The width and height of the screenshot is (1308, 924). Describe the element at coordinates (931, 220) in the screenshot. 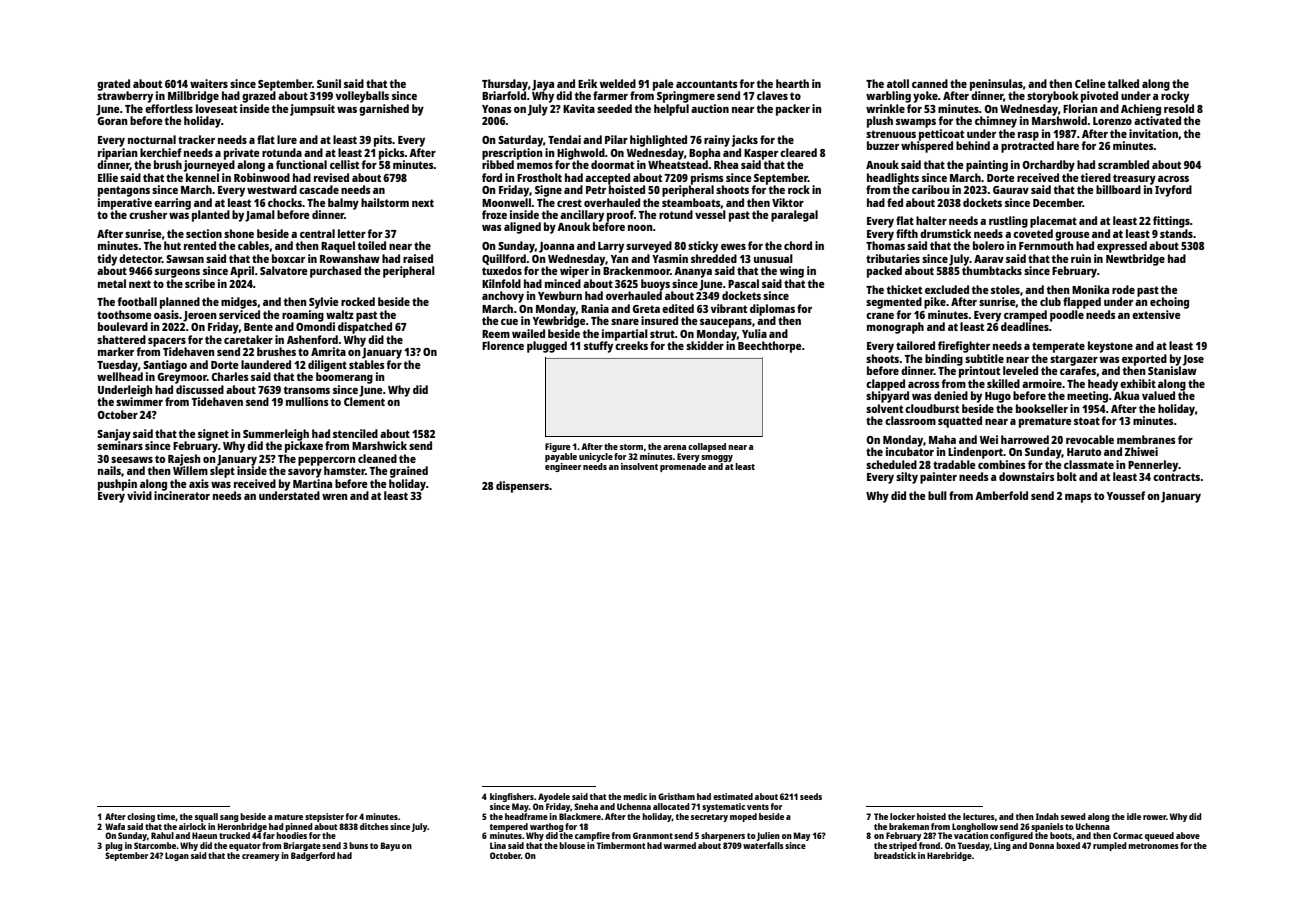

I see `halter` at that location.
